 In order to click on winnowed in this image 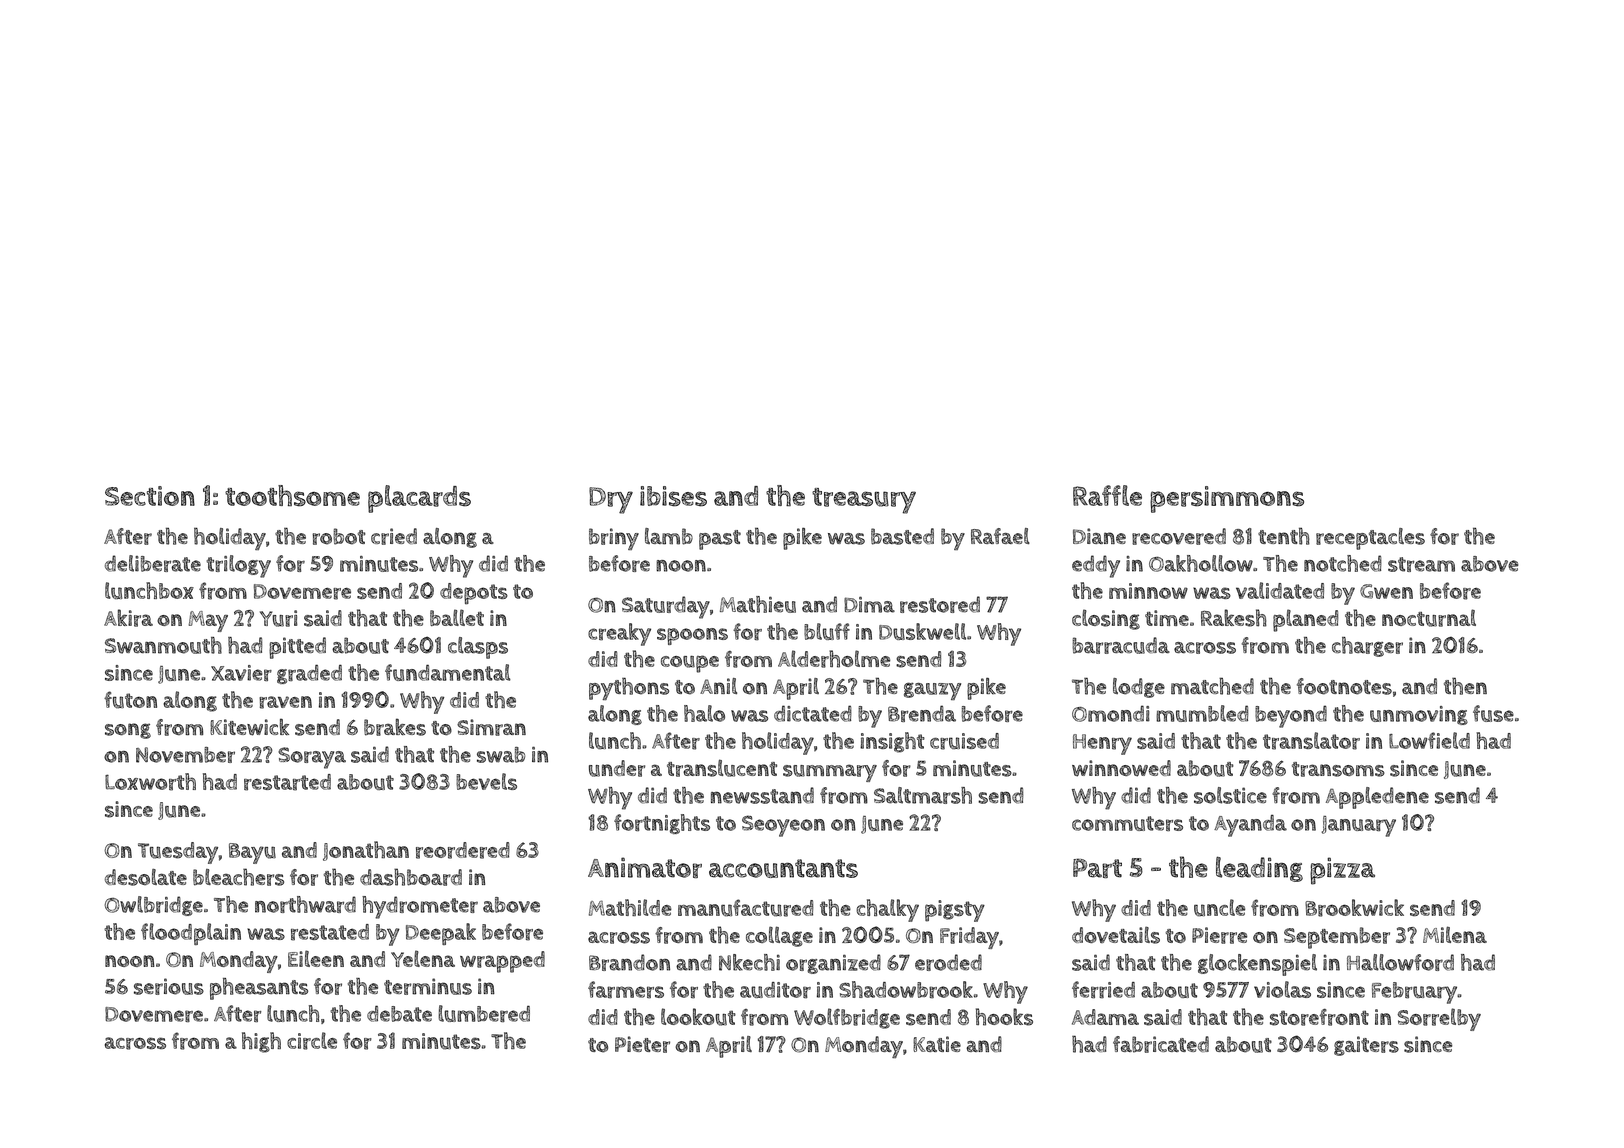, I will do `click(1121, 768)`.
